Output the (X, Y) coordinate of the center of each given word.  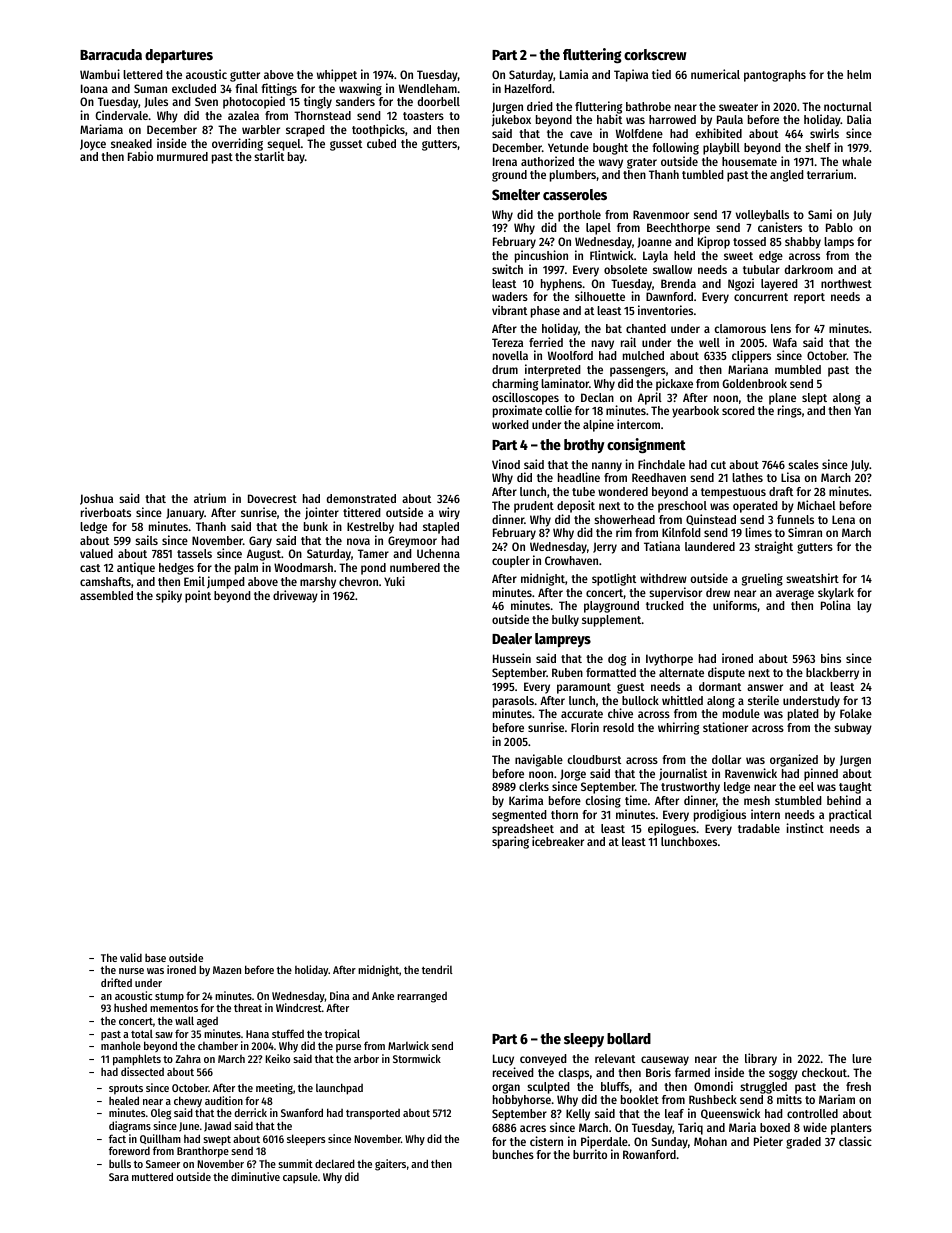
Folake (856, 713)
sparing (510, 843)
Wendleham (428, 88)
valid (131, 957)
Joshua (96, 499)
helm (859, 74)
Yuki (394, 581)
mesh (757, 800)
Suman (150, 88)
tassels (194, 553)
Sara (119, 1177)
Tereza (507, 342)
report (809, 298)
